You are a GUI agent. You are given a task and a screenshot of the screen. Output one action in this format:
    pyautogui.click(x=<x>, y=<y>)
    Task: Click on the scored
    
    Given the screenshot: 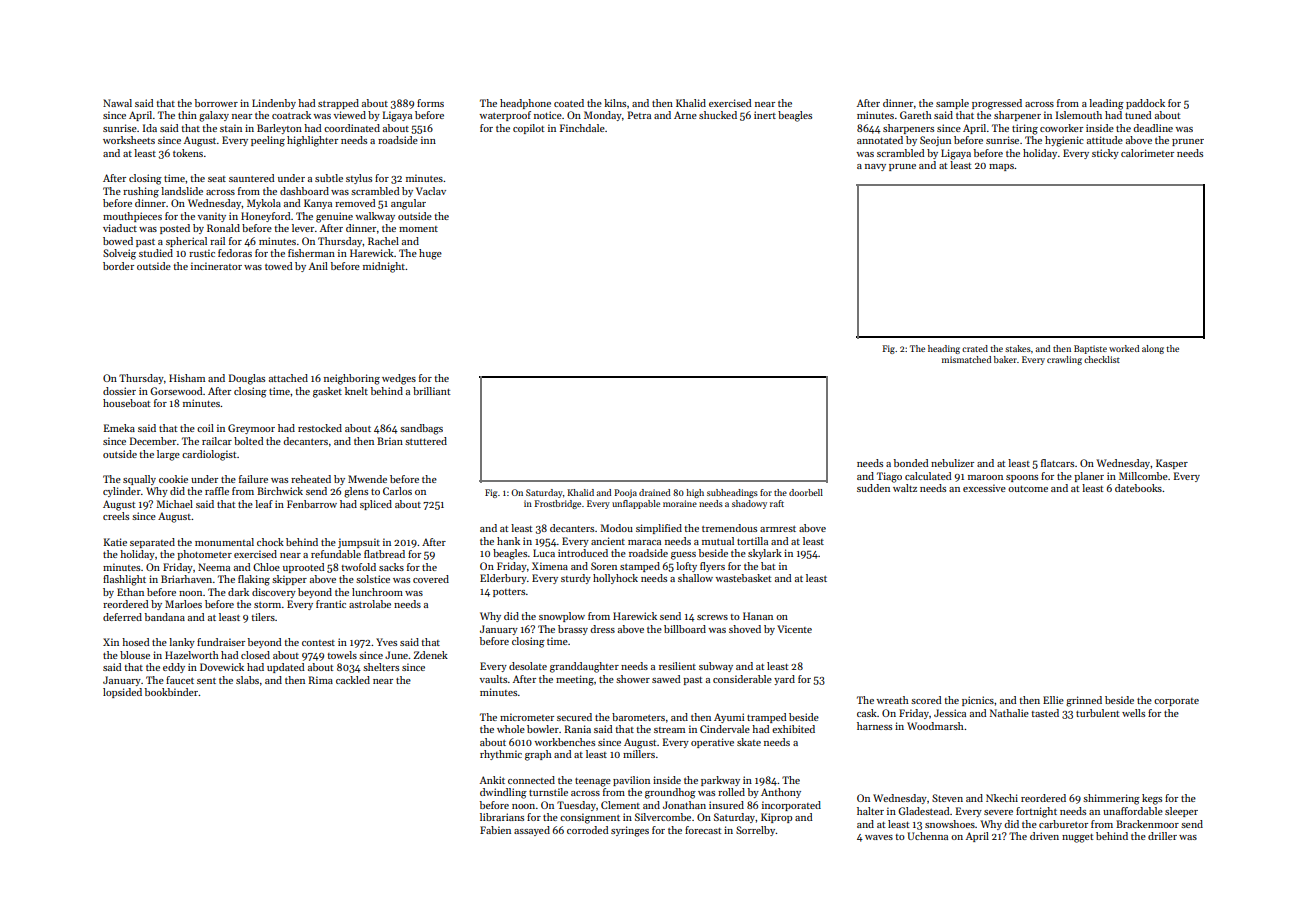 What is the action you would take?
    pyautogui.click(x=926, y=700)
